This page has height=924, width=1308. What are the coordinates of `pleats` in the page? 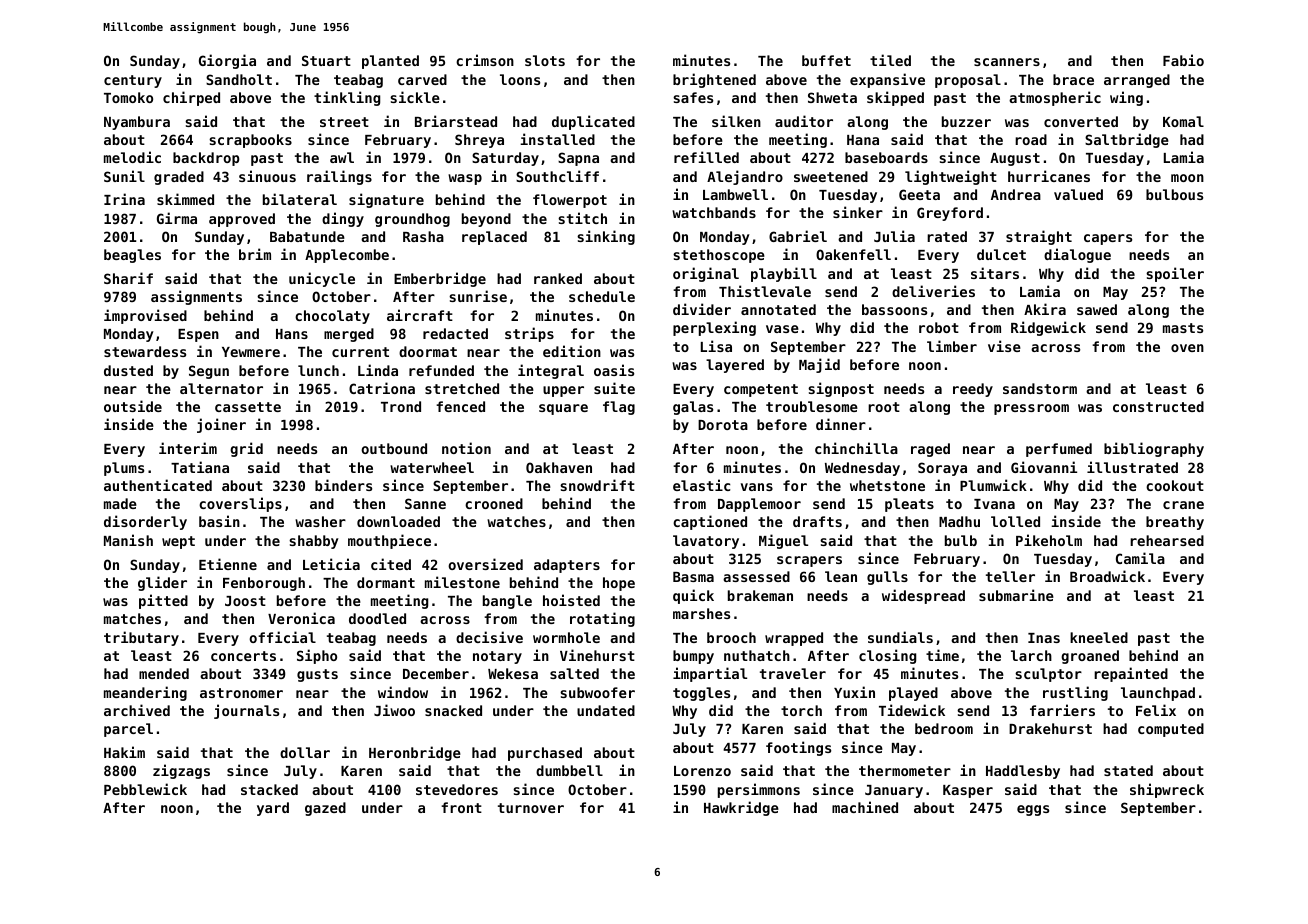 It's located at (909, 505).
